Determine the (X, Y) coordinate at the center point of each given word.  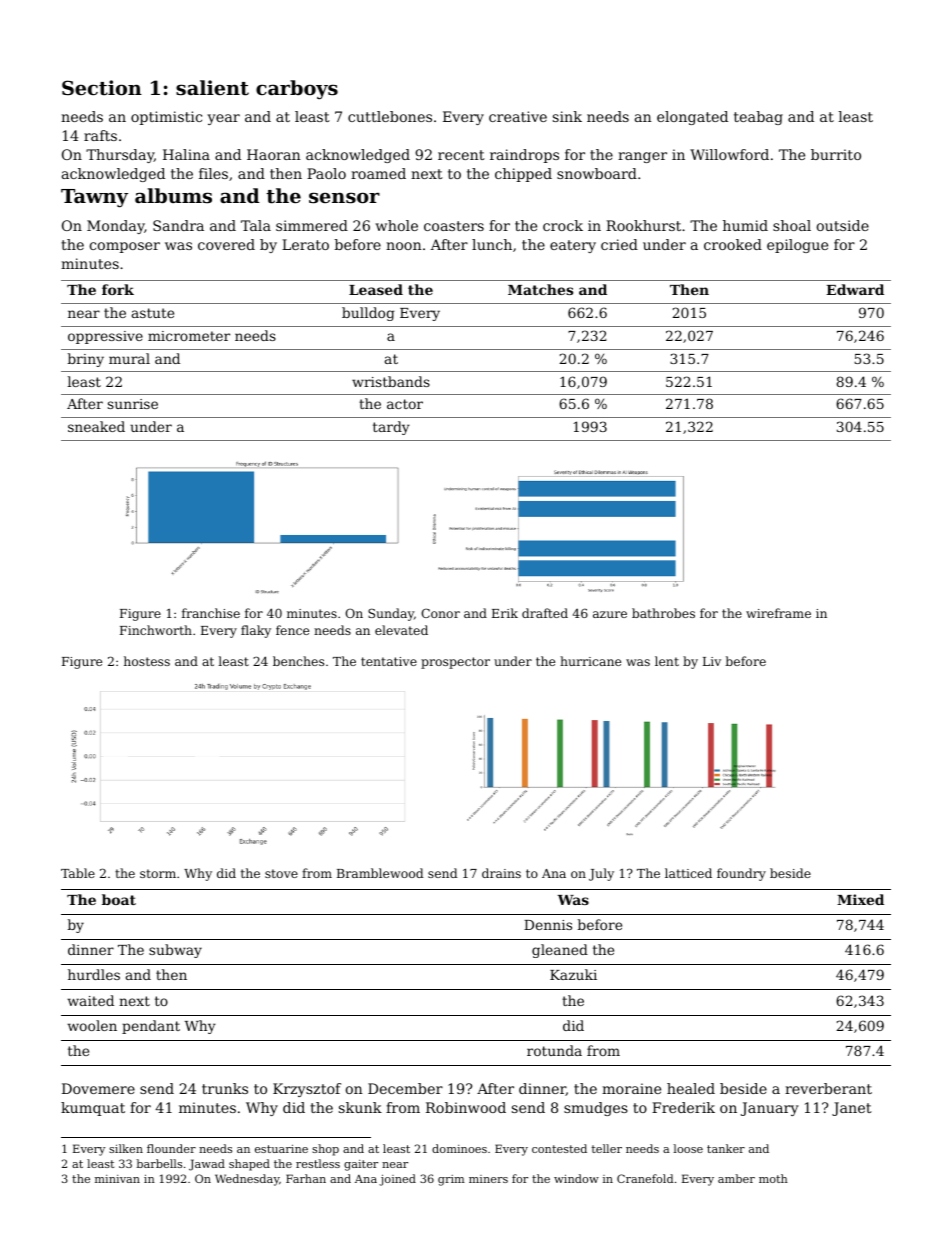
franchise (211, 613)
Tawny (94, 198)
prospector (455, 663)
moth (773, 1178)
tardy (391, 428)
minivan (117, 1179)
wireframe (778, 613)
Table (78, 873)
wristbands (391, 381)
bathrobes (663, 613)
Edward (855, 289)
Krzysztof (307, 1090)
